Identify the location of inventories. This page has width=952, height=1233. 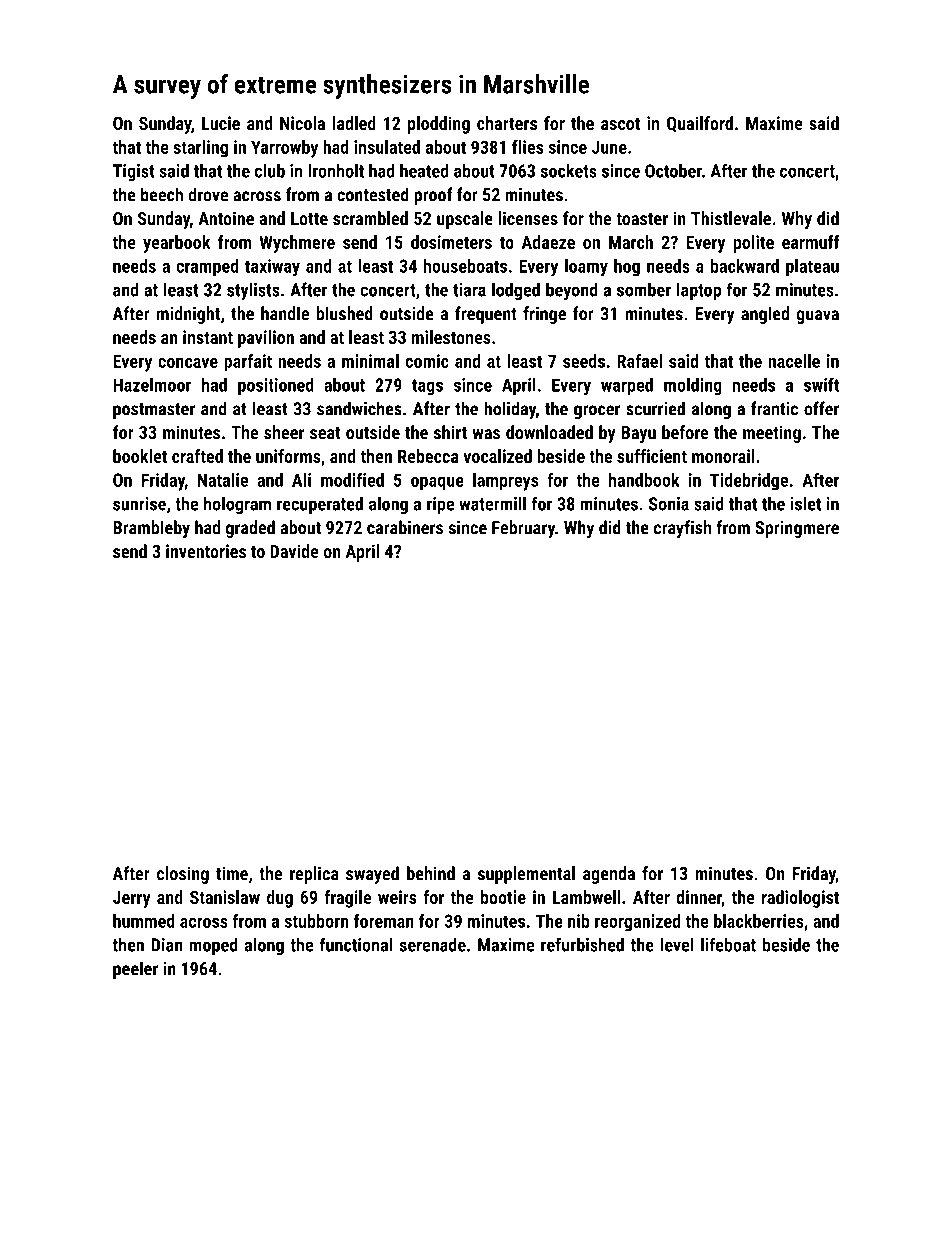
(206, 551).
